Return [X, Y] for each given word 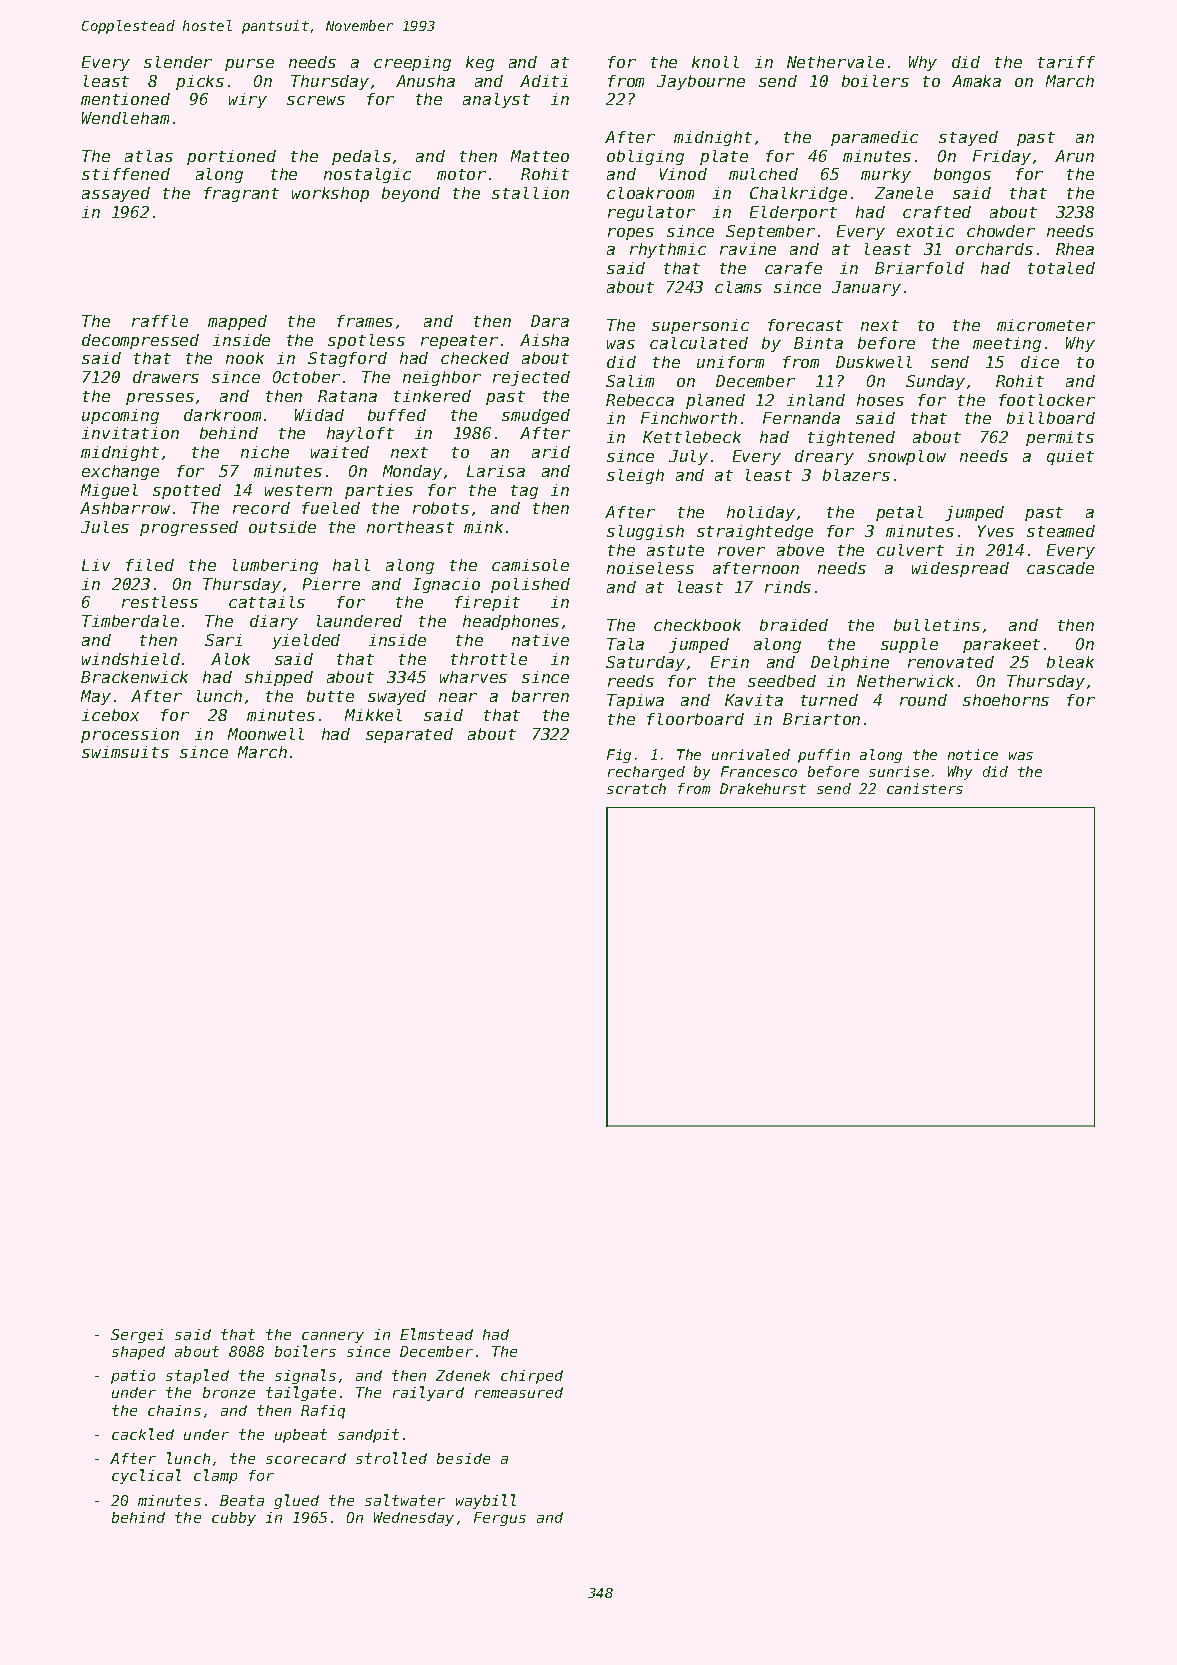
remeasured [519, 1392]
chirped [532, 1377]
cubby [234, 1519]
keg [480, 63]
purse [249, 65]
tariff [1066, 62]
